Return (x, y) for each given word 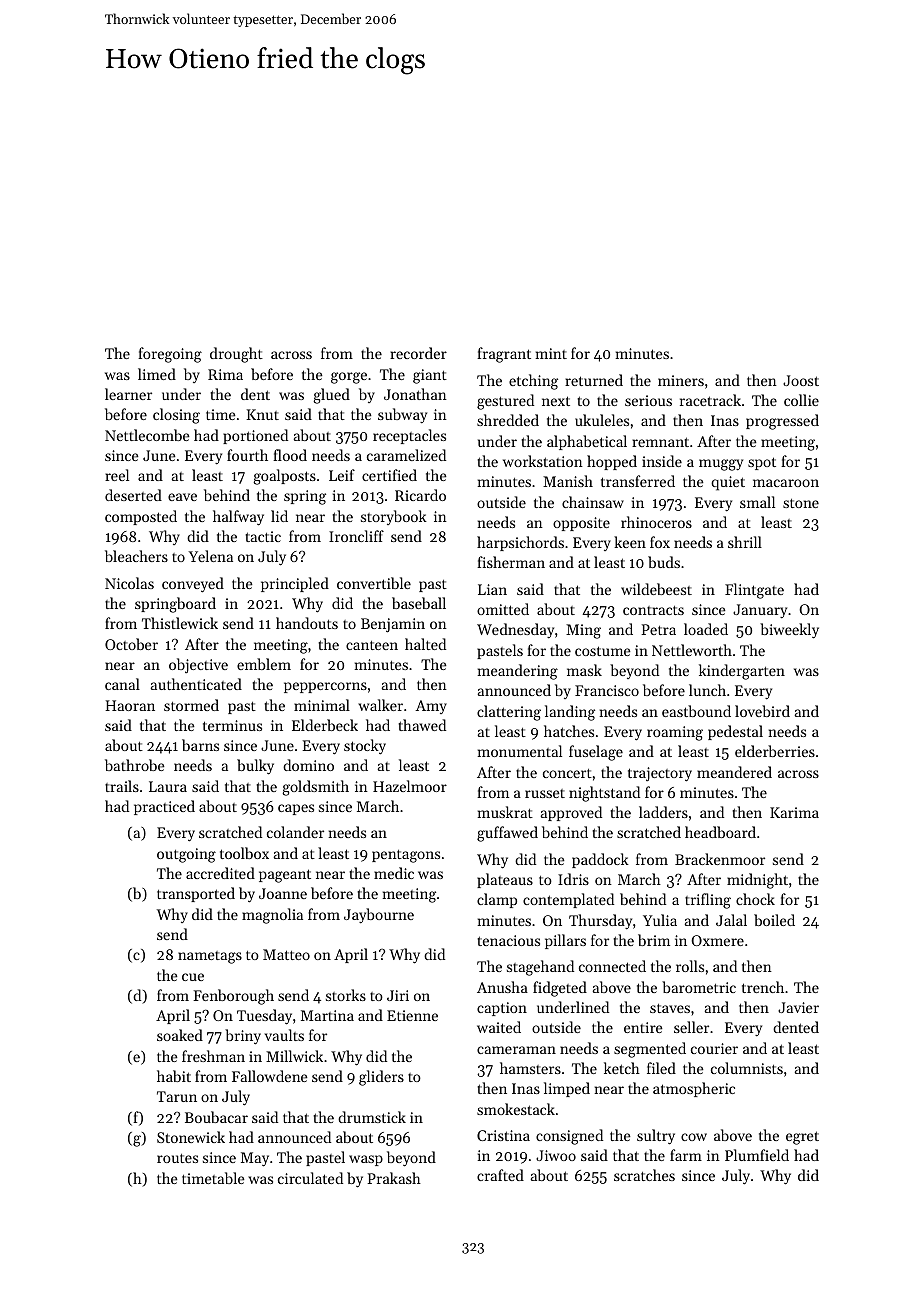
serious (648, 400)
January (760, 611)
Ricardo (420, 495)
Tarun (177, 1096)
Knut (262, 414)
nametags (210, 957)
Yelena (210, 556)
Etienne (412, 1015)
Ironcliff (356, 536)
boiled (774, 920)
